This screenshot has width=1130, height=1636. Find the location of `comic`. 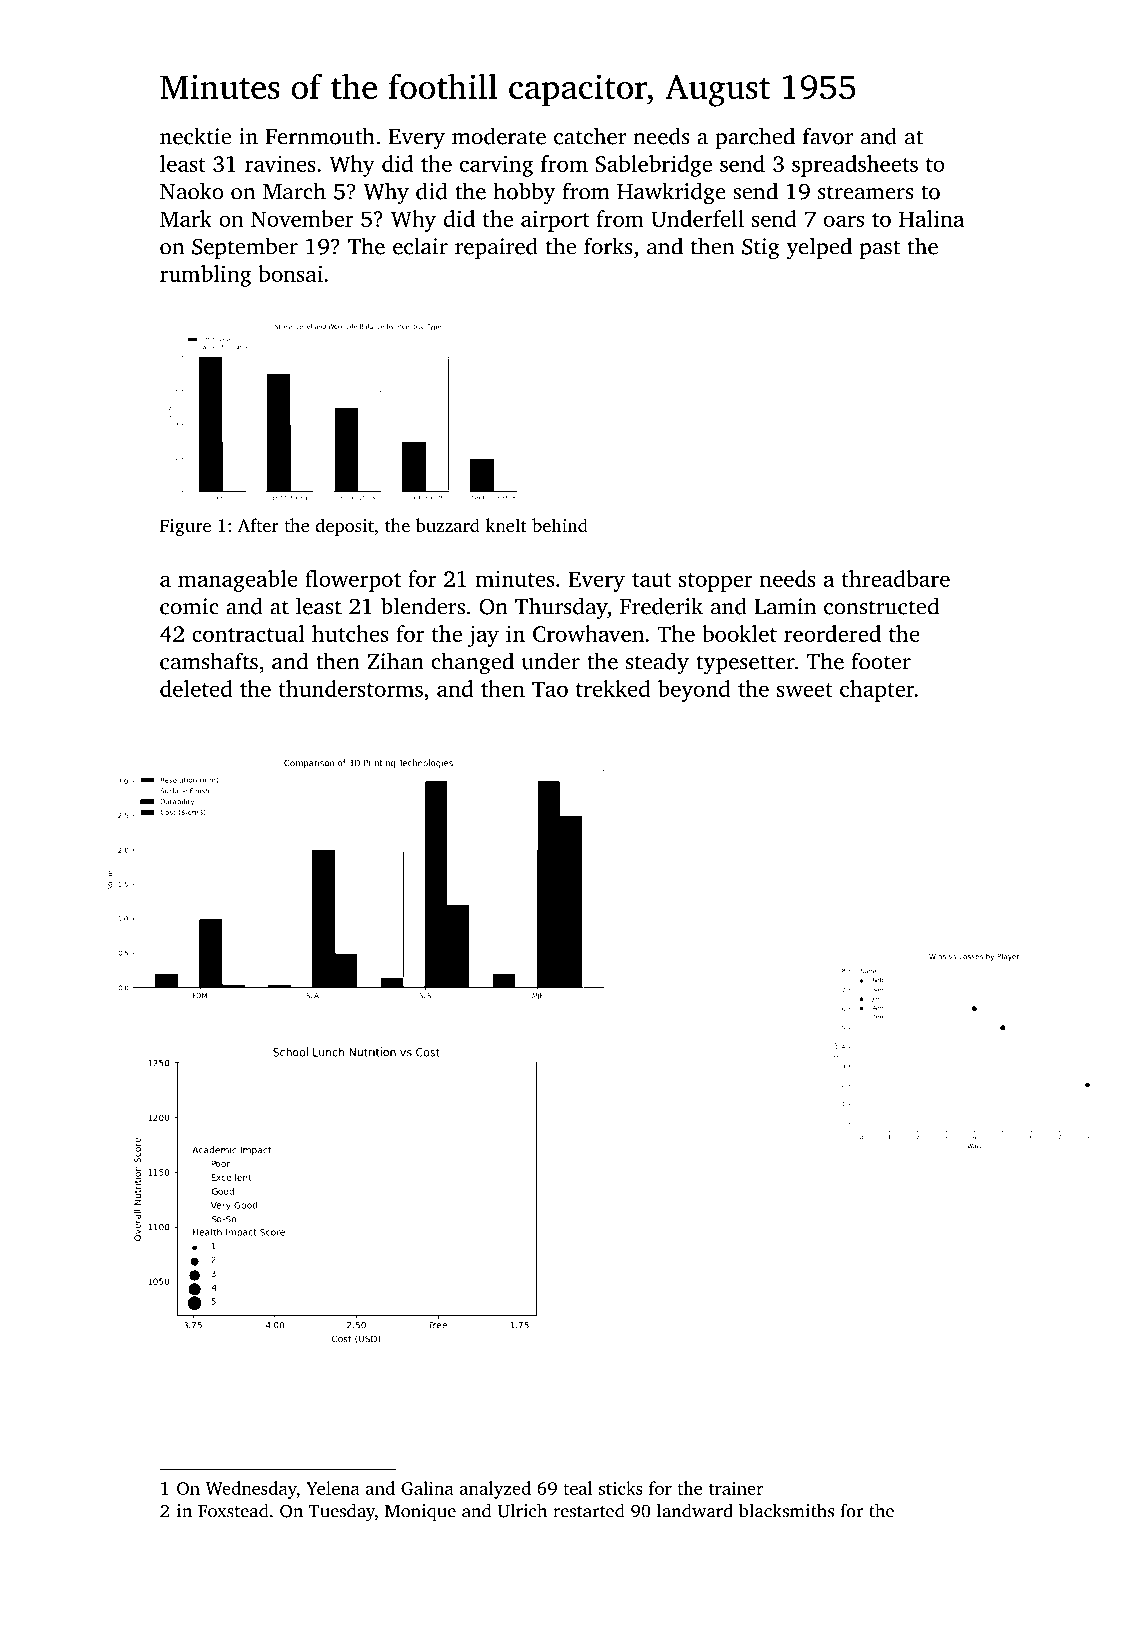

comic is located at coordinates (189, 606).
